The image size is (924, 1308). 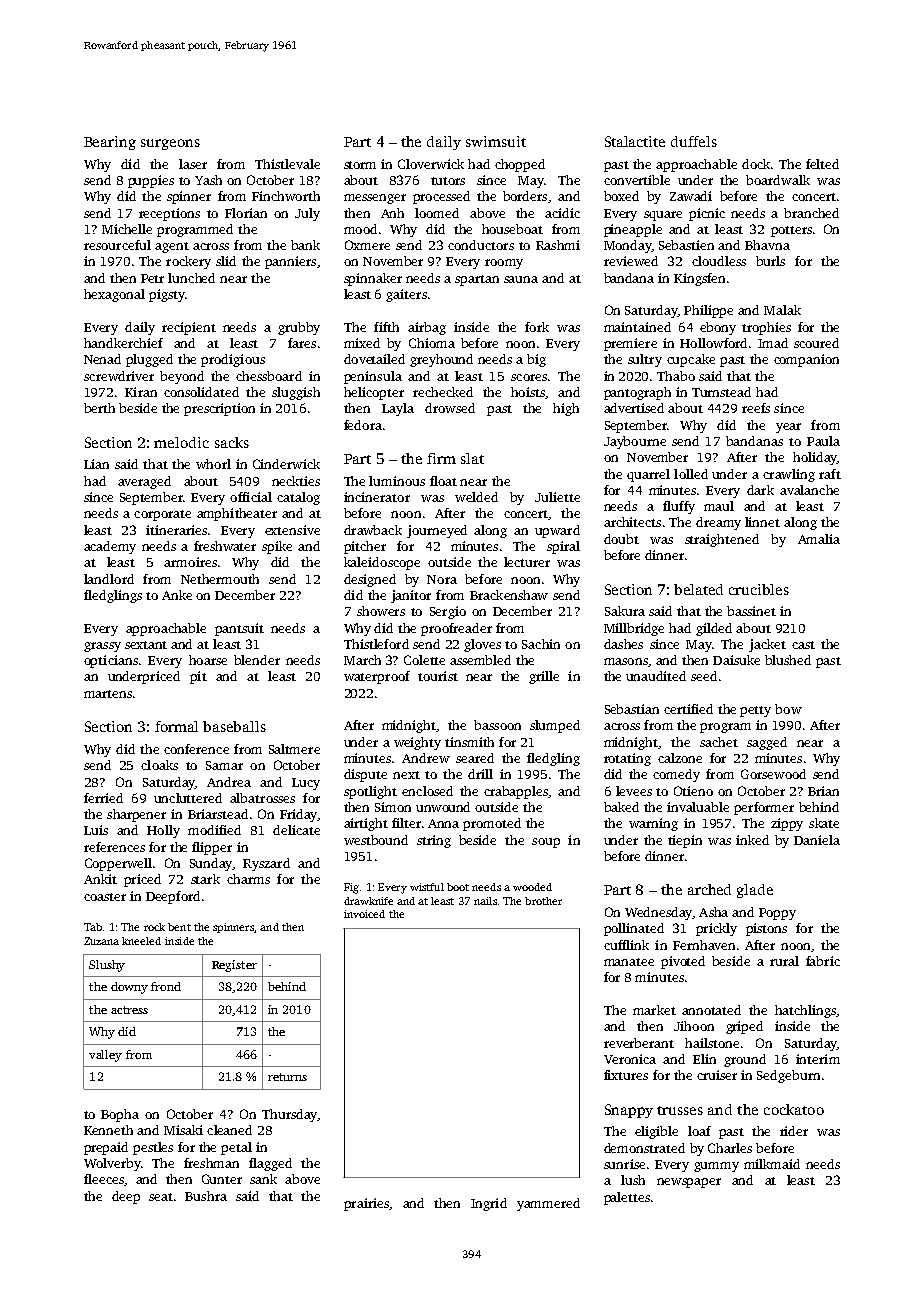 I want to click on martens, so click(x=108, y=694).
